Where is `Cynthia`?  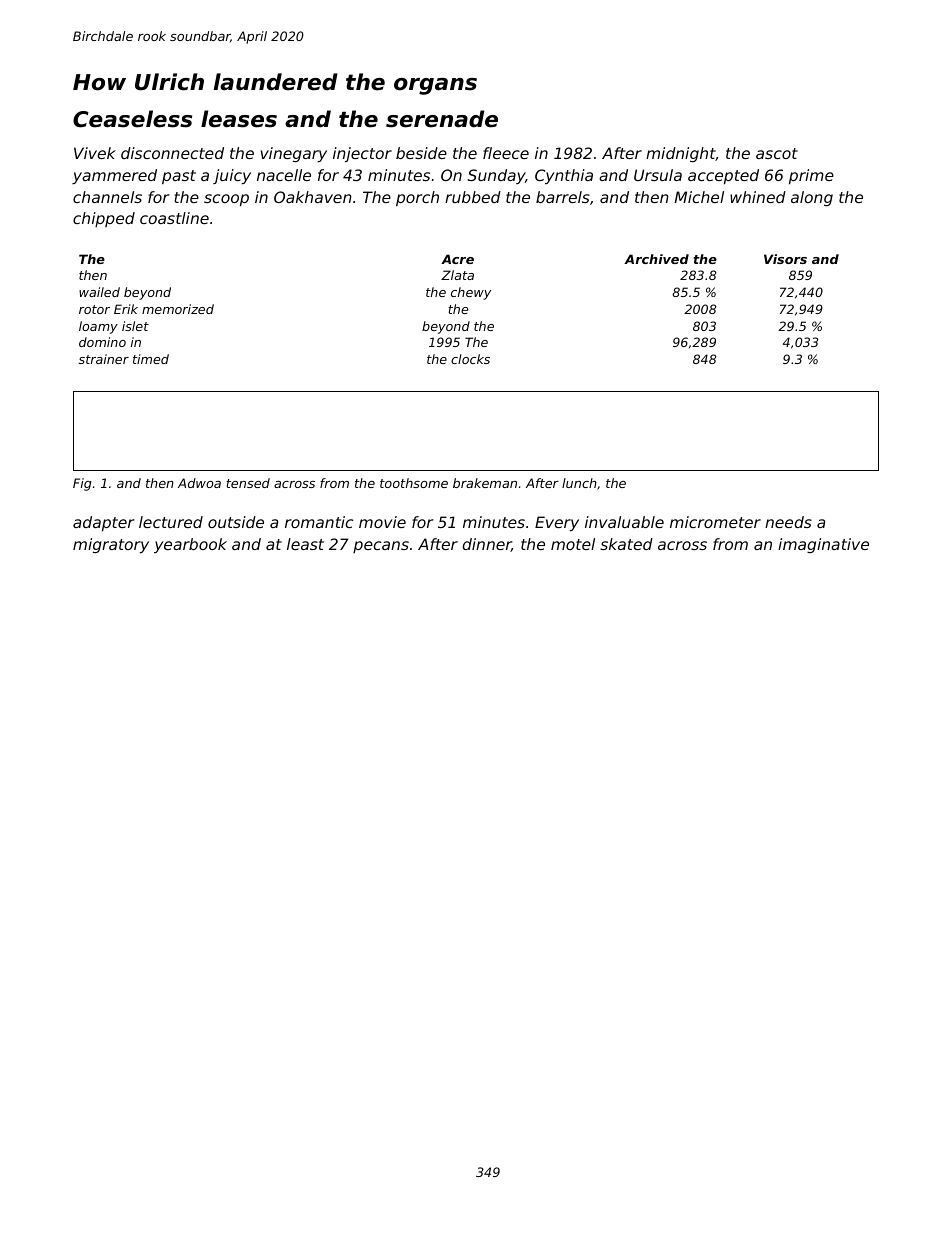
Cynthia is located at coordinates (564, 176).
